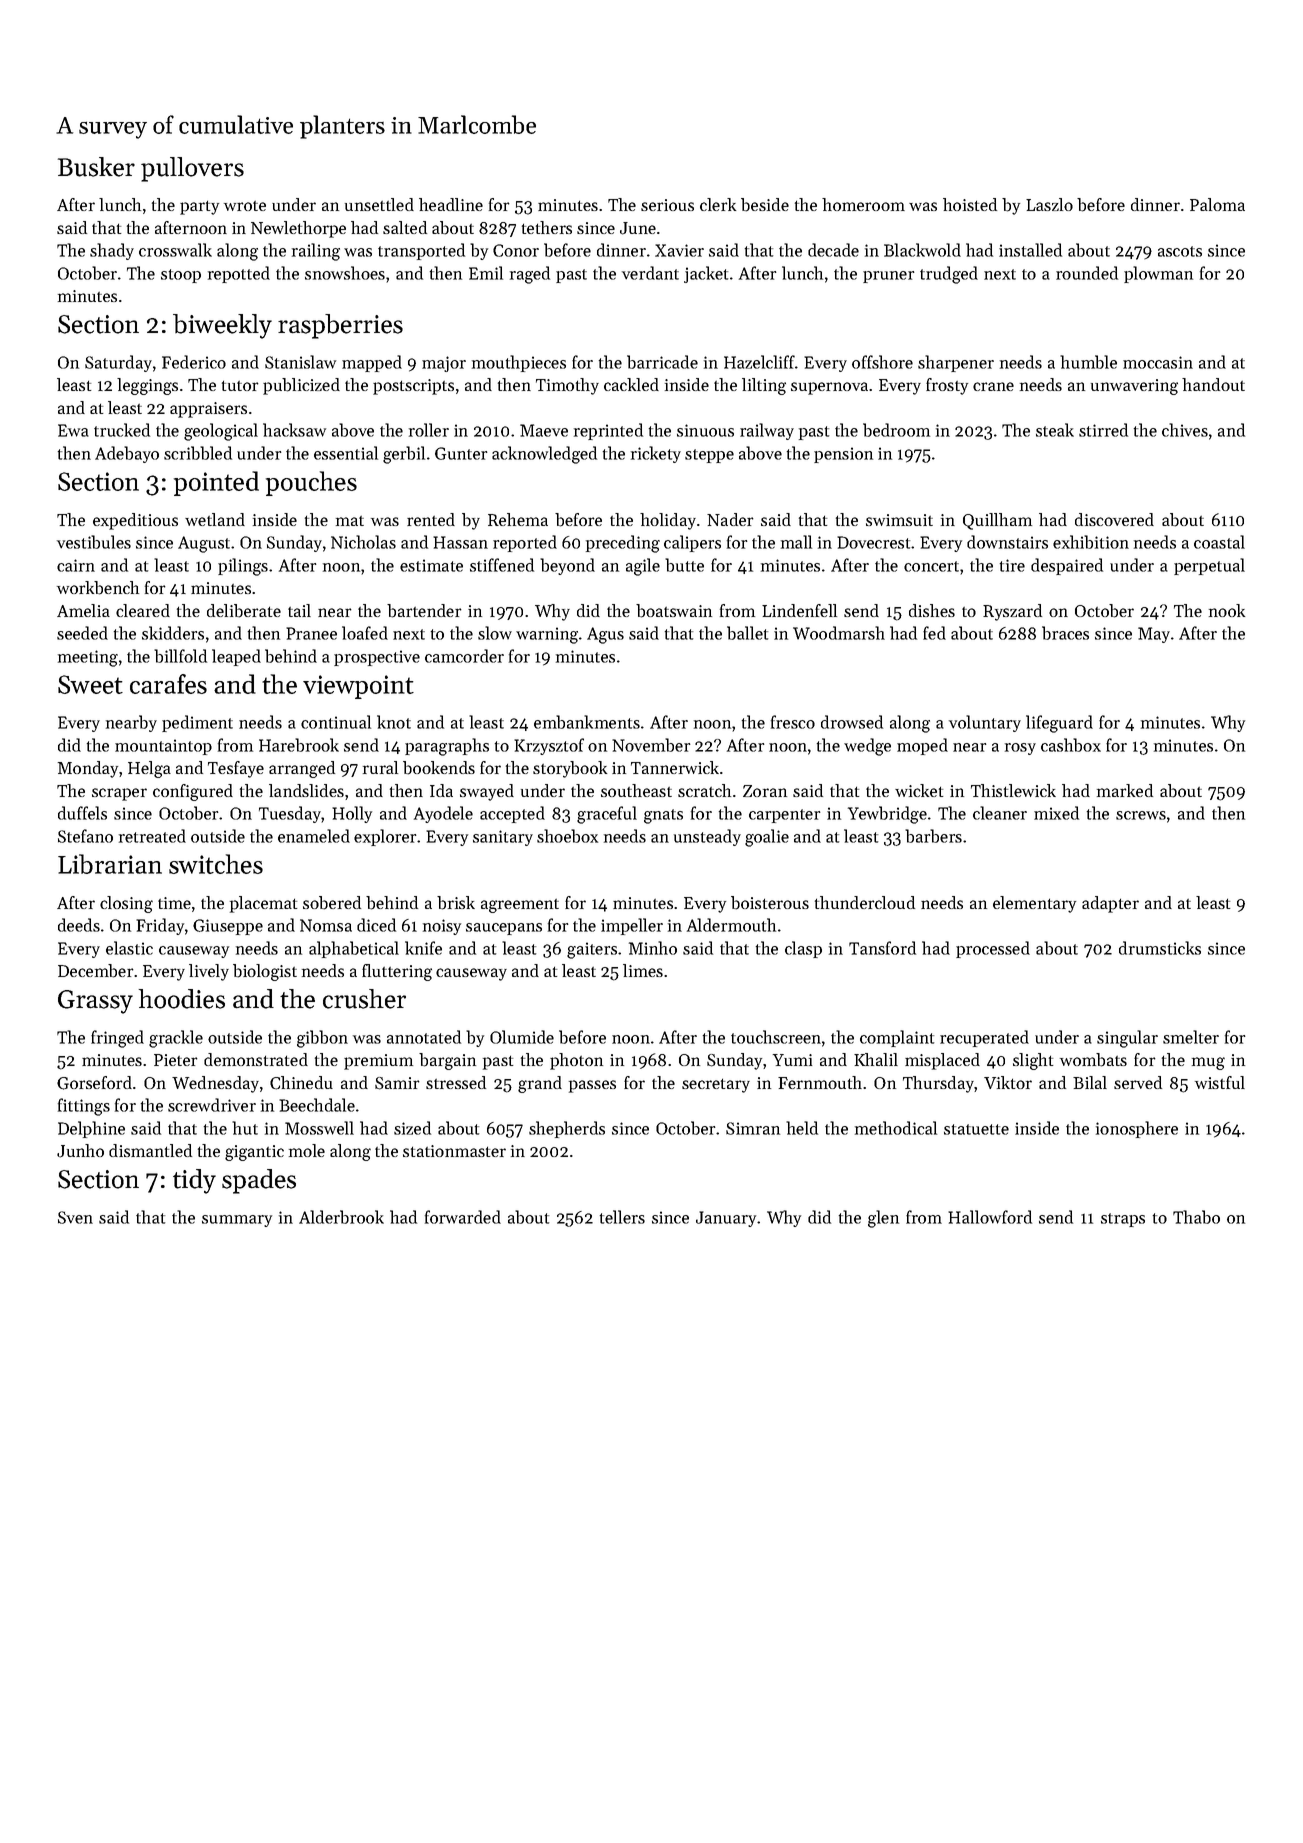  What do you see at coordinates (1088, 362) in the screenshot?
I see `humble` at bounding box center [1088, 362].
